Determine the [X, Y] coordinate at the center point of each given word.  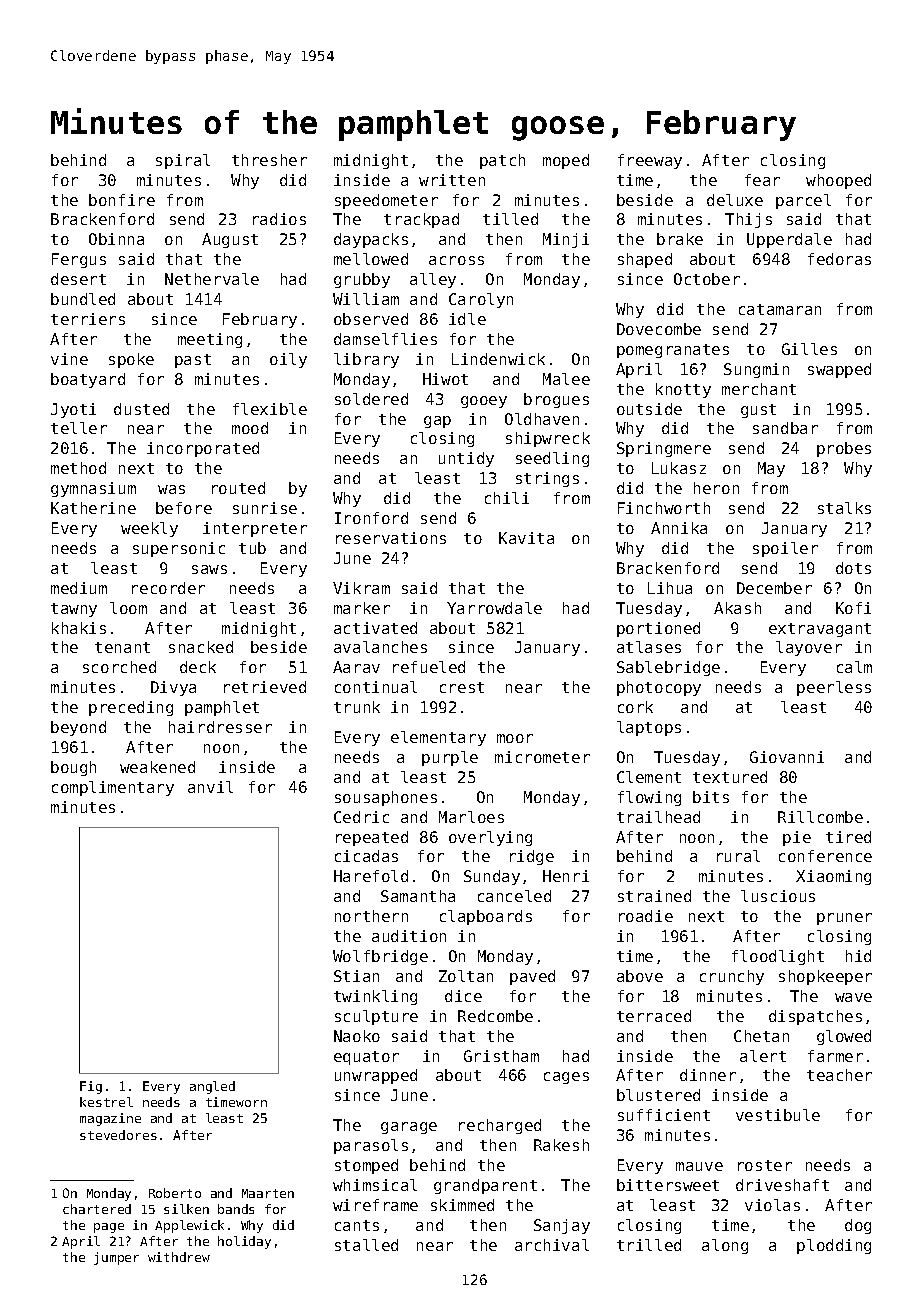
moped [566, 161]
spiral [183, 161]
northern [371, 916]
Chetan [761, 1036]
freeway [650, 161]
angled [212, 1087]
